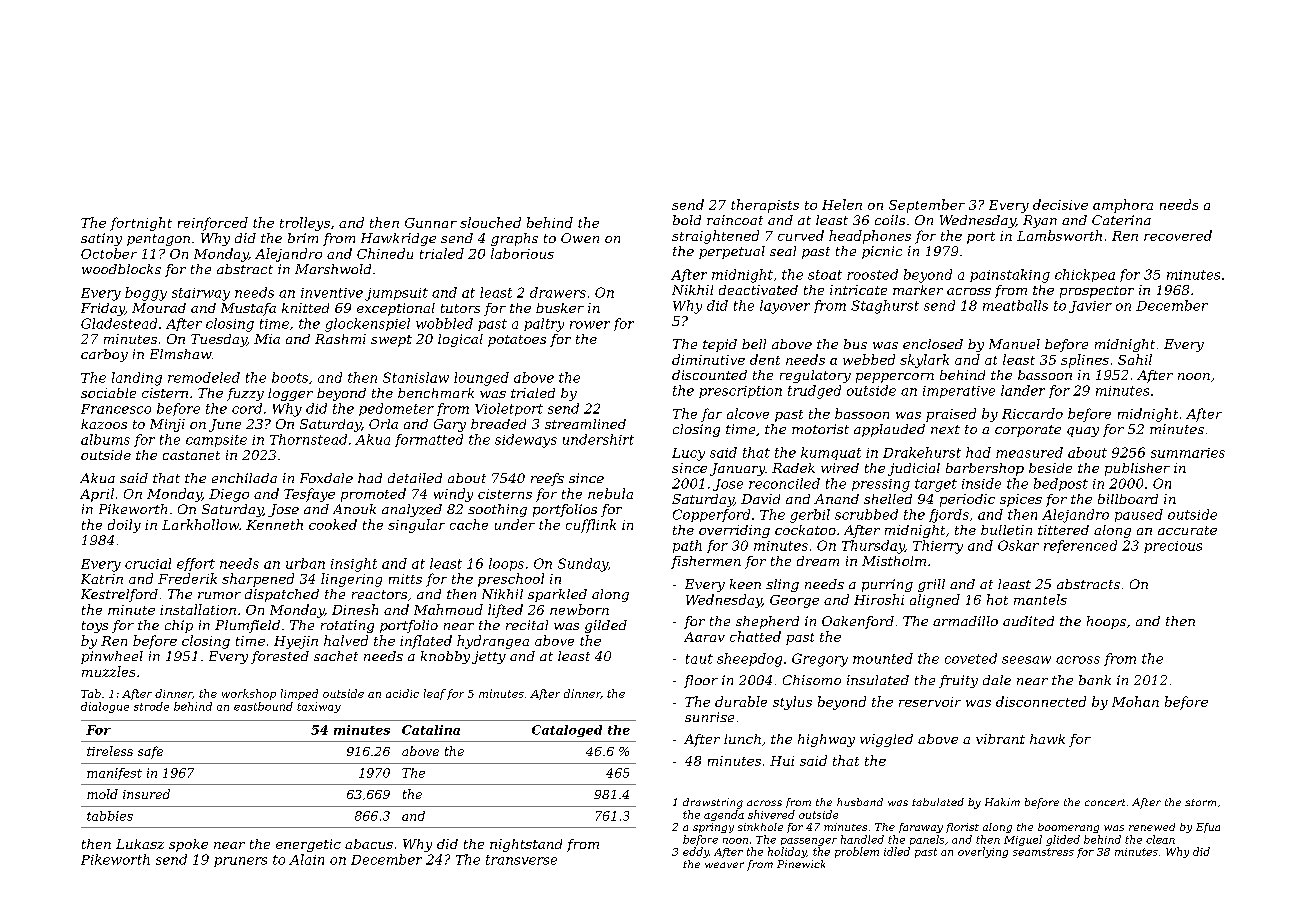  I want to click on armadillo, so click(965, 621).
